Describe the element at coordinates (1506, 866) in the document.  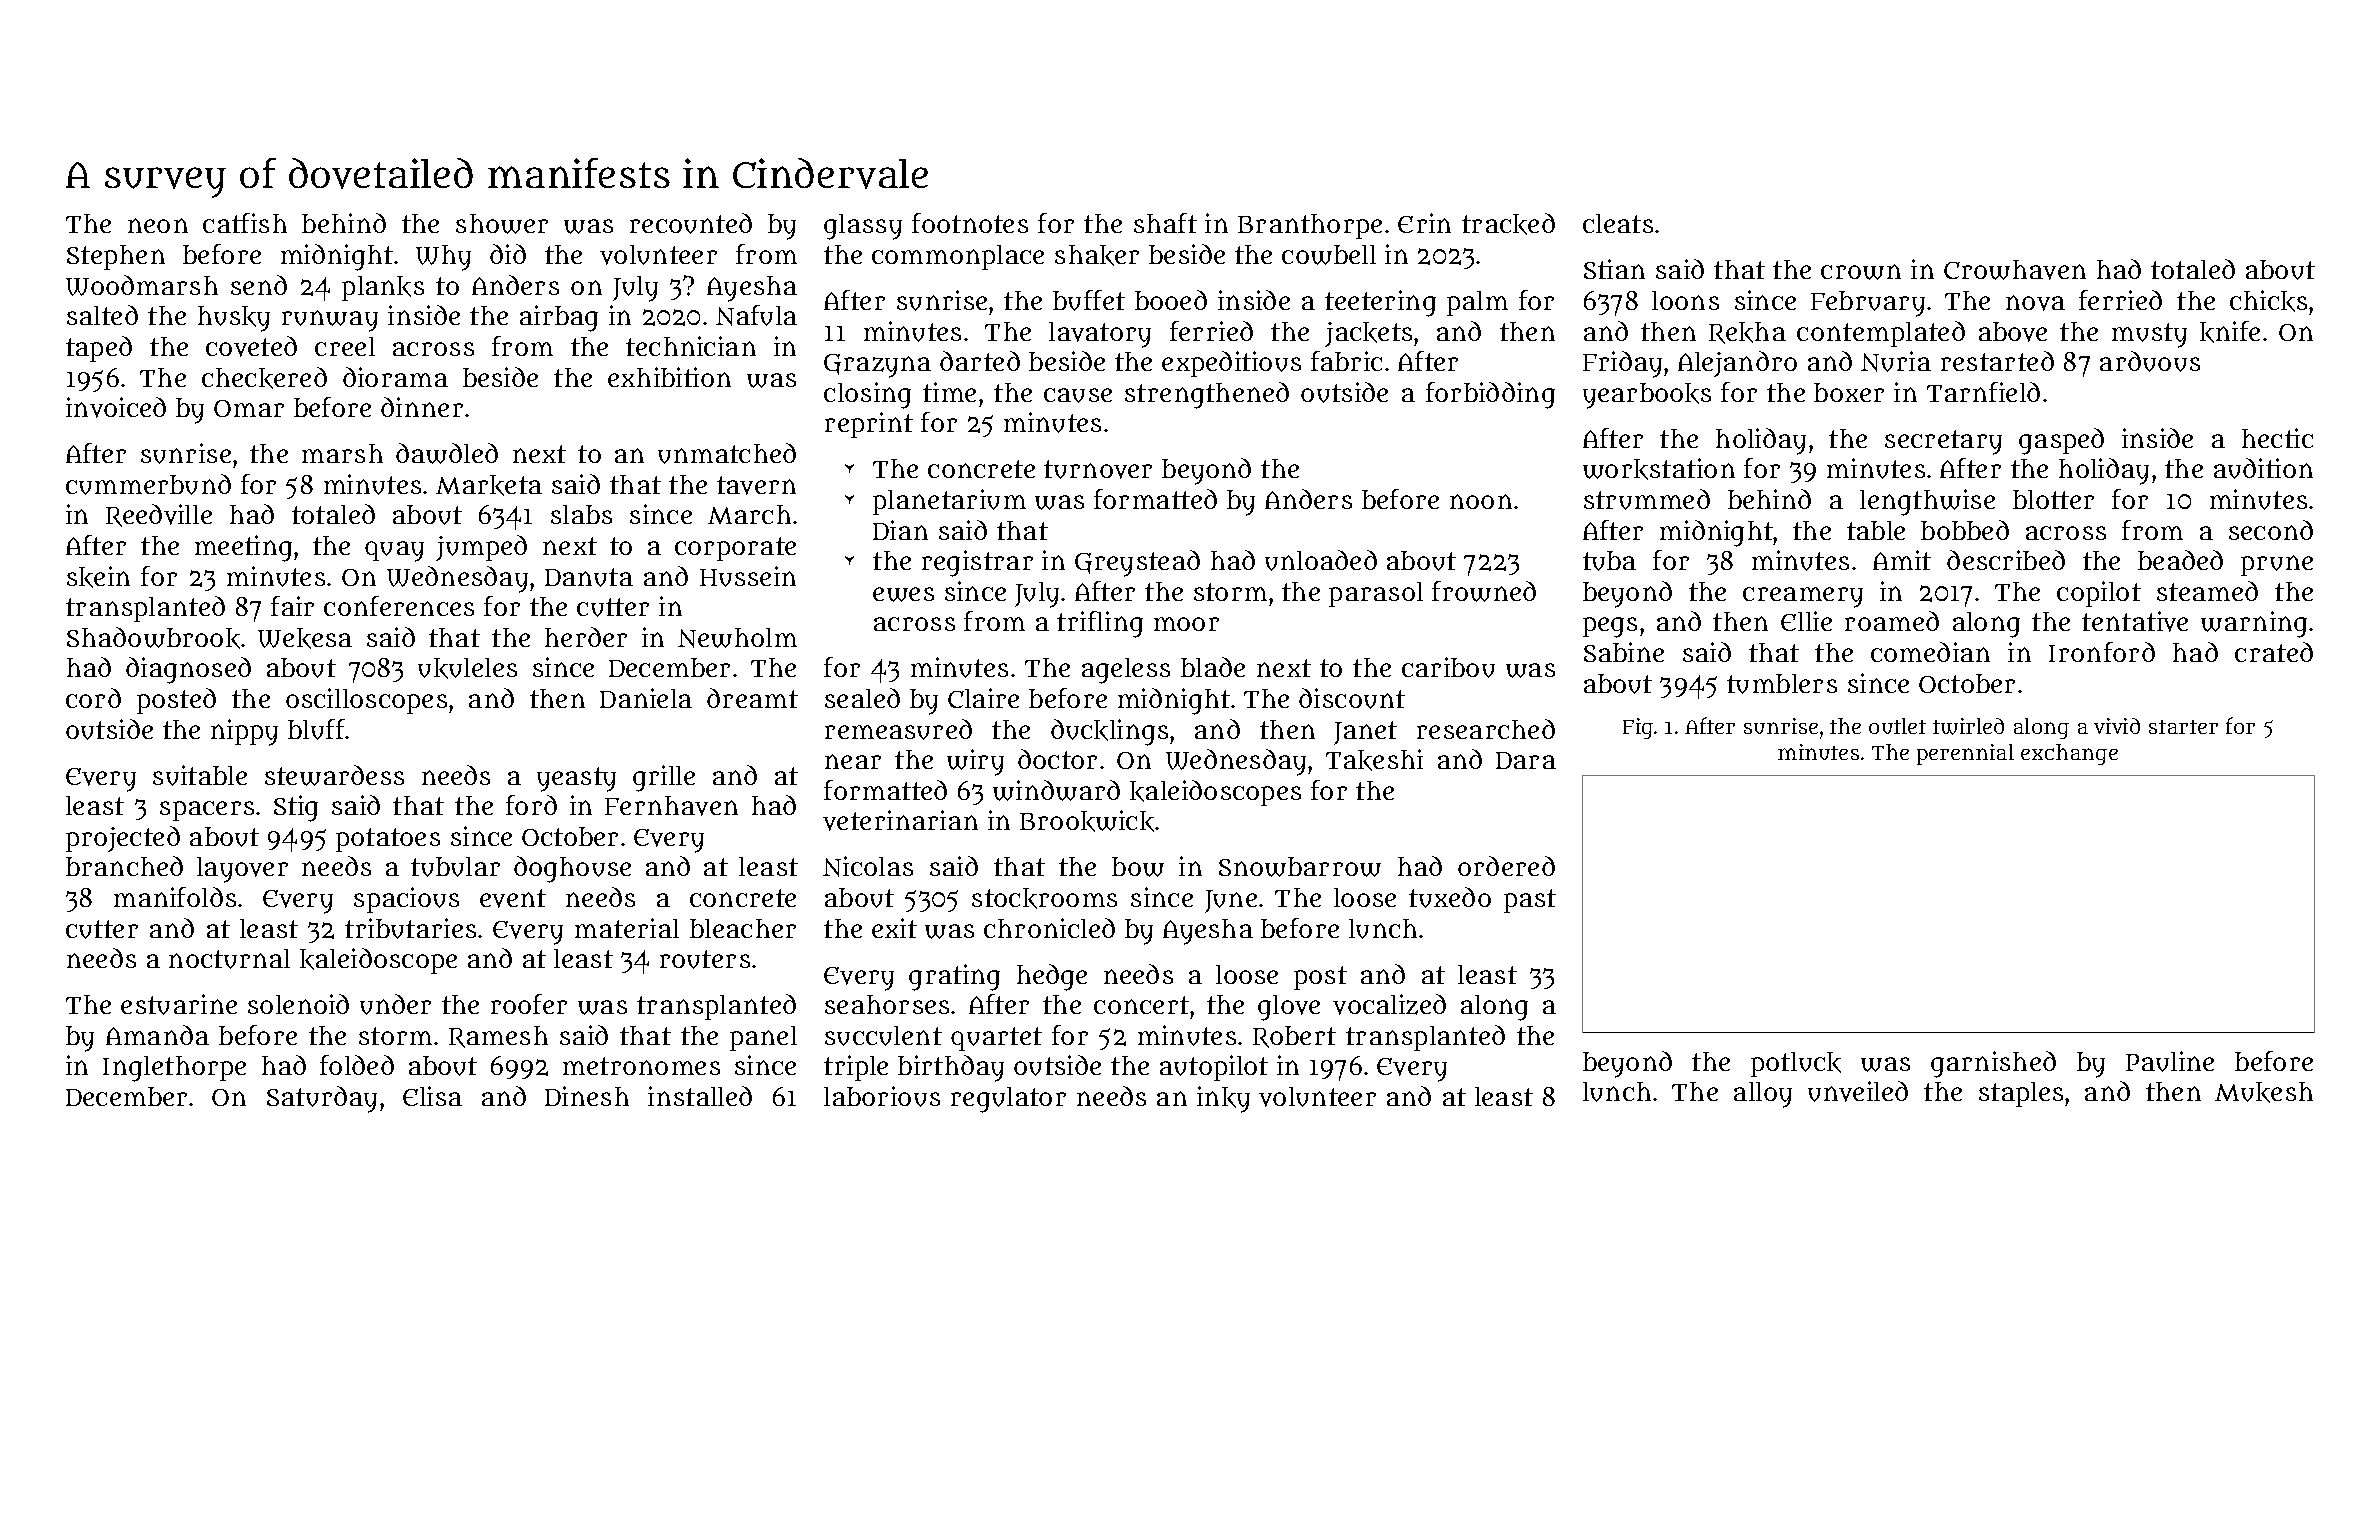
I see `ordered` at that location.
